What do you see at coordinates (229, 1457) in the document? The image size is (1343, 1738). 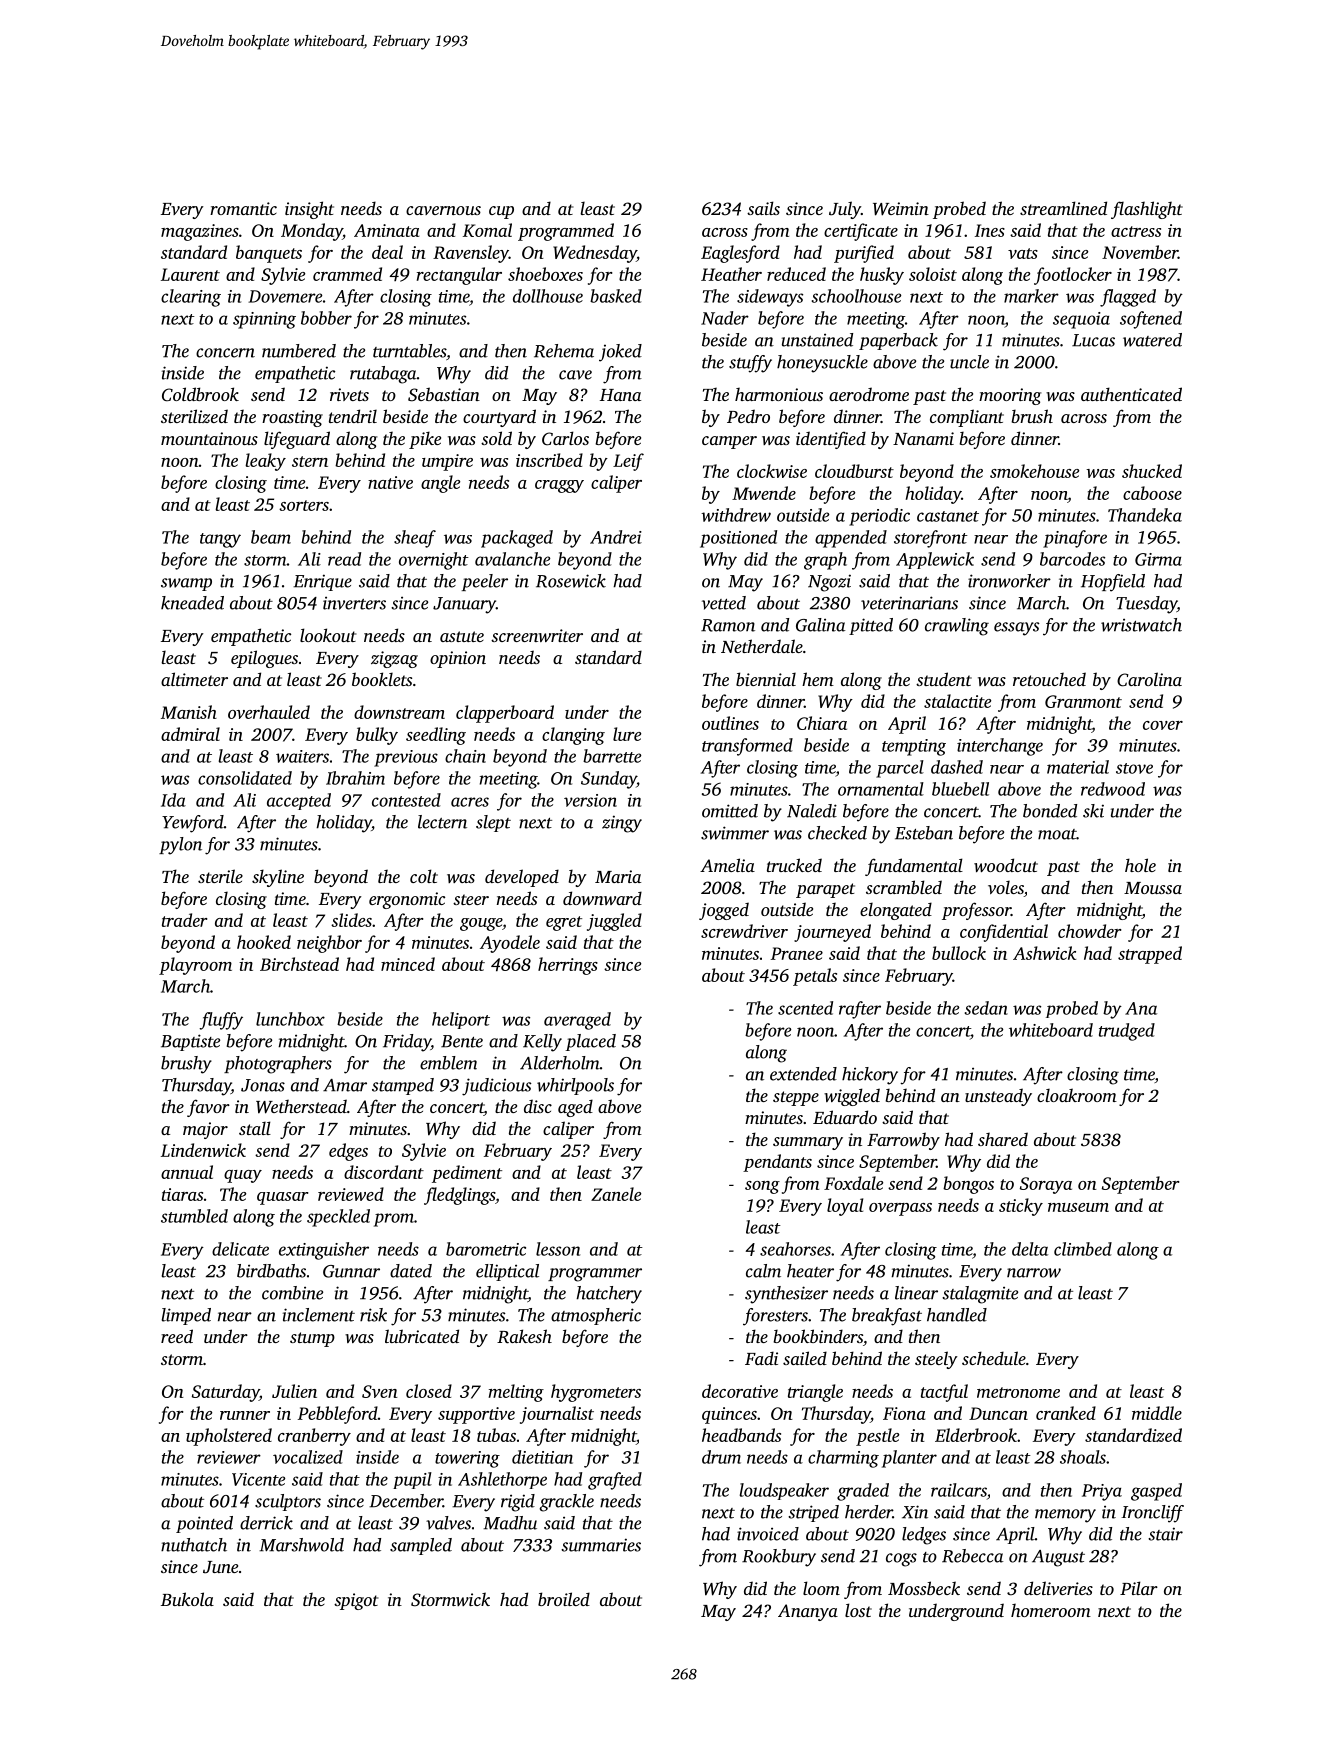 I see `reviewer` at bounding box center [229, 1457].
